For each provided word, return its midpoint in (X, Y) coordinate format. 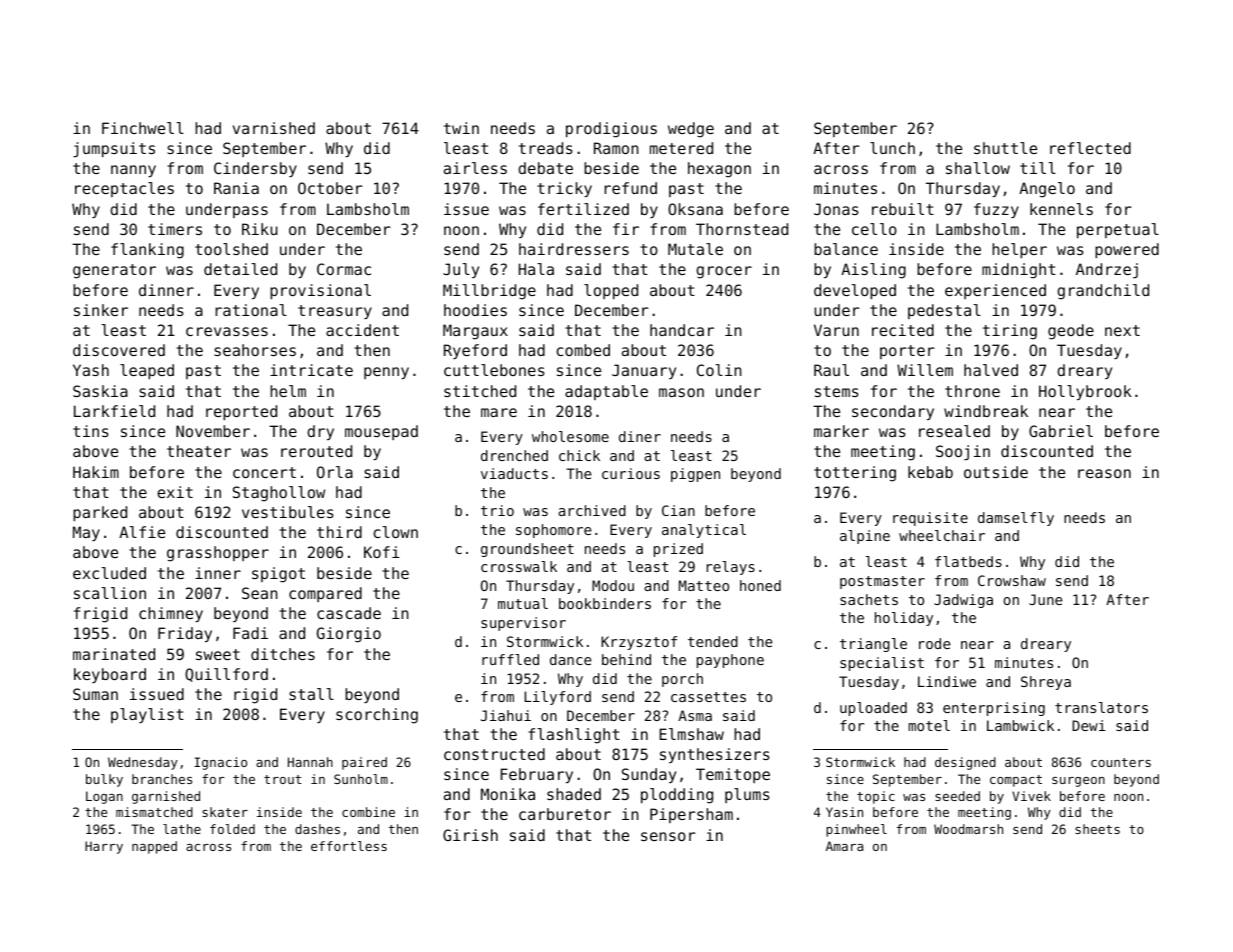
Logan (104, 797)
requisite (930, 519)
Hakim (96, 472)
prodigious (611, 130)
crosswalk (519, 566)
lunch (892, 148)
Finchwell (143, 128)
